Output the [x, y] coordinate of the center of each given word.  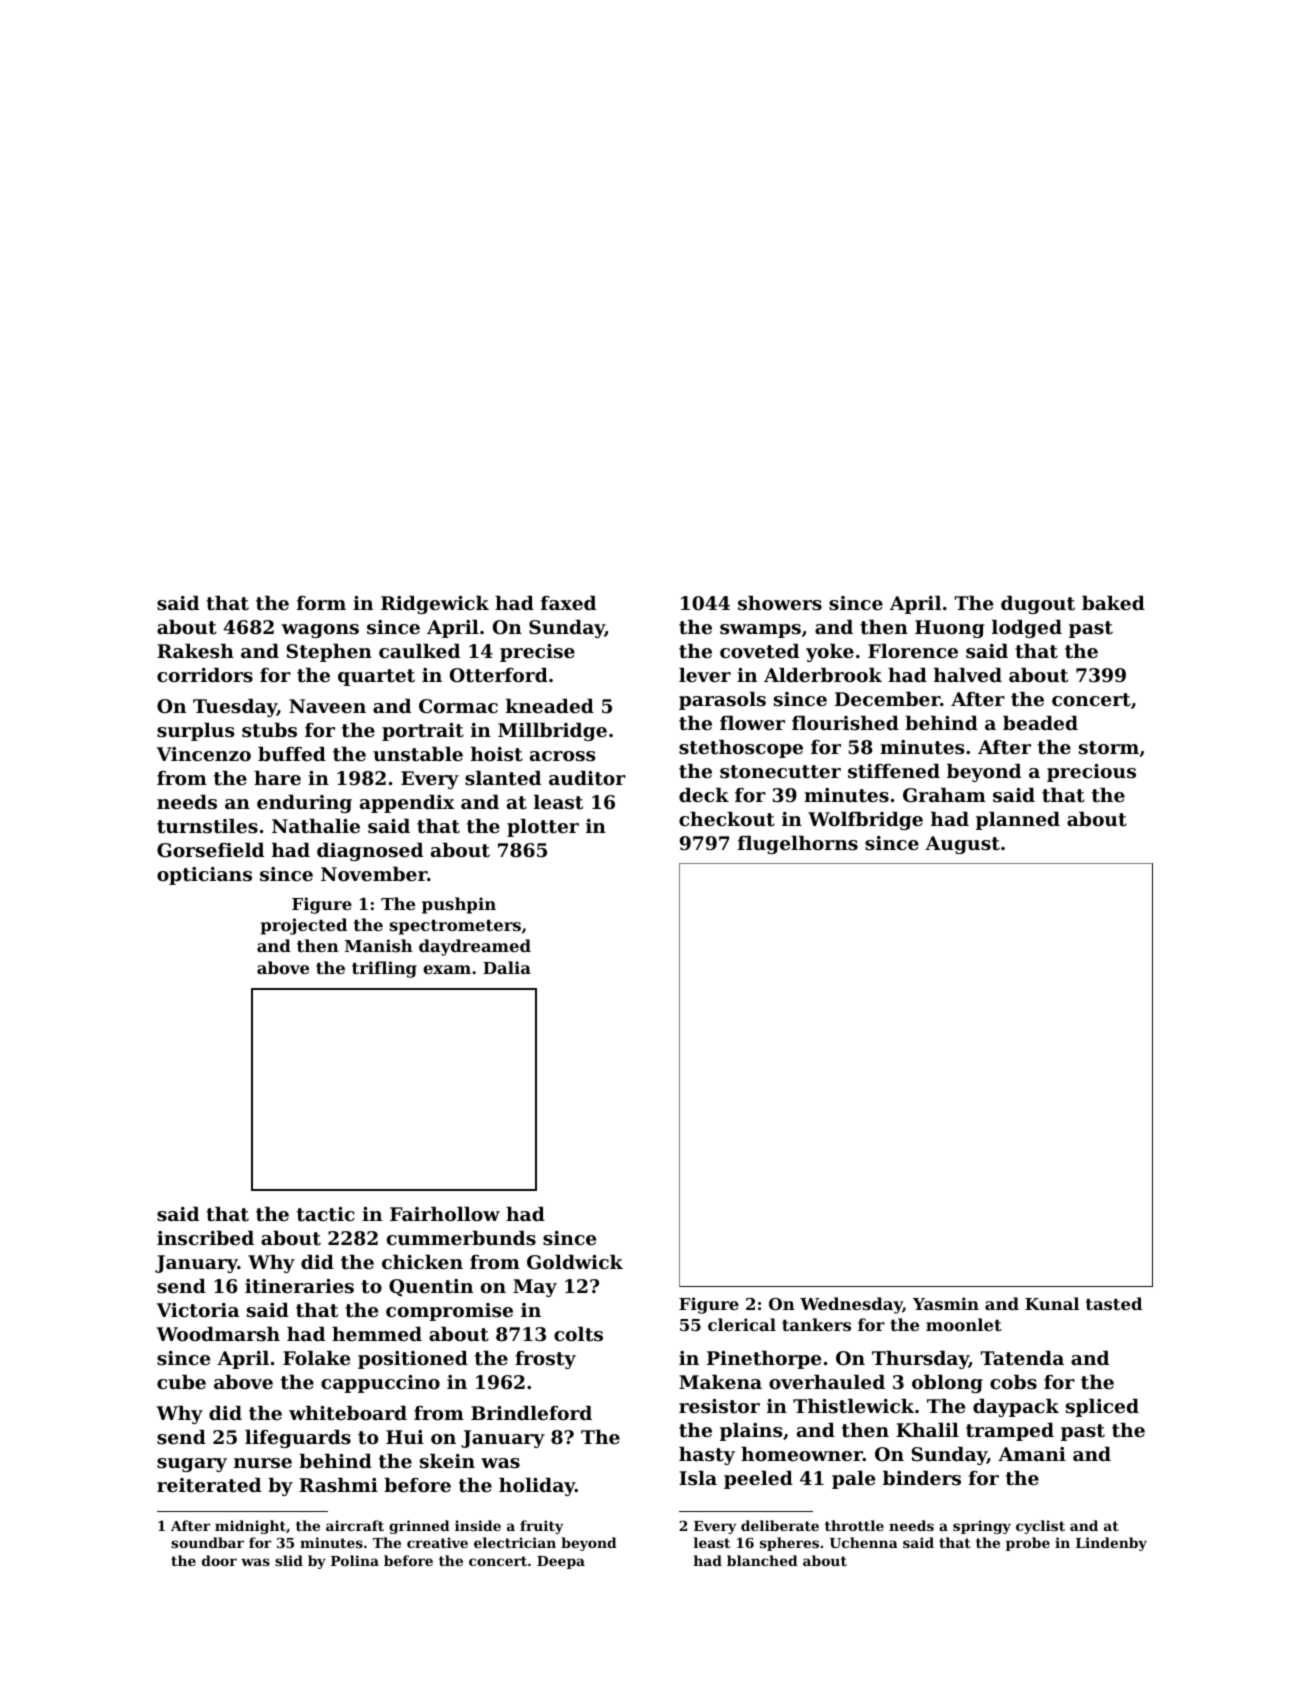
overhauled [827, 1382]
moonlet [964, 1324]
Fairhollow [445, 1214]
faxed [568, 603]
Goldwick [575, 1262]
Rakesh [195, 651]
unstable [418, 754]
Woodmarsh [218, 1334]
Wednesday [851, 1305]
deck [704, 795]
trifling [384, 969]
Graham [944, 795]
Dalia [507, 967]
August [962, 845]
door [219, 1560]
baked [1113, 603]
